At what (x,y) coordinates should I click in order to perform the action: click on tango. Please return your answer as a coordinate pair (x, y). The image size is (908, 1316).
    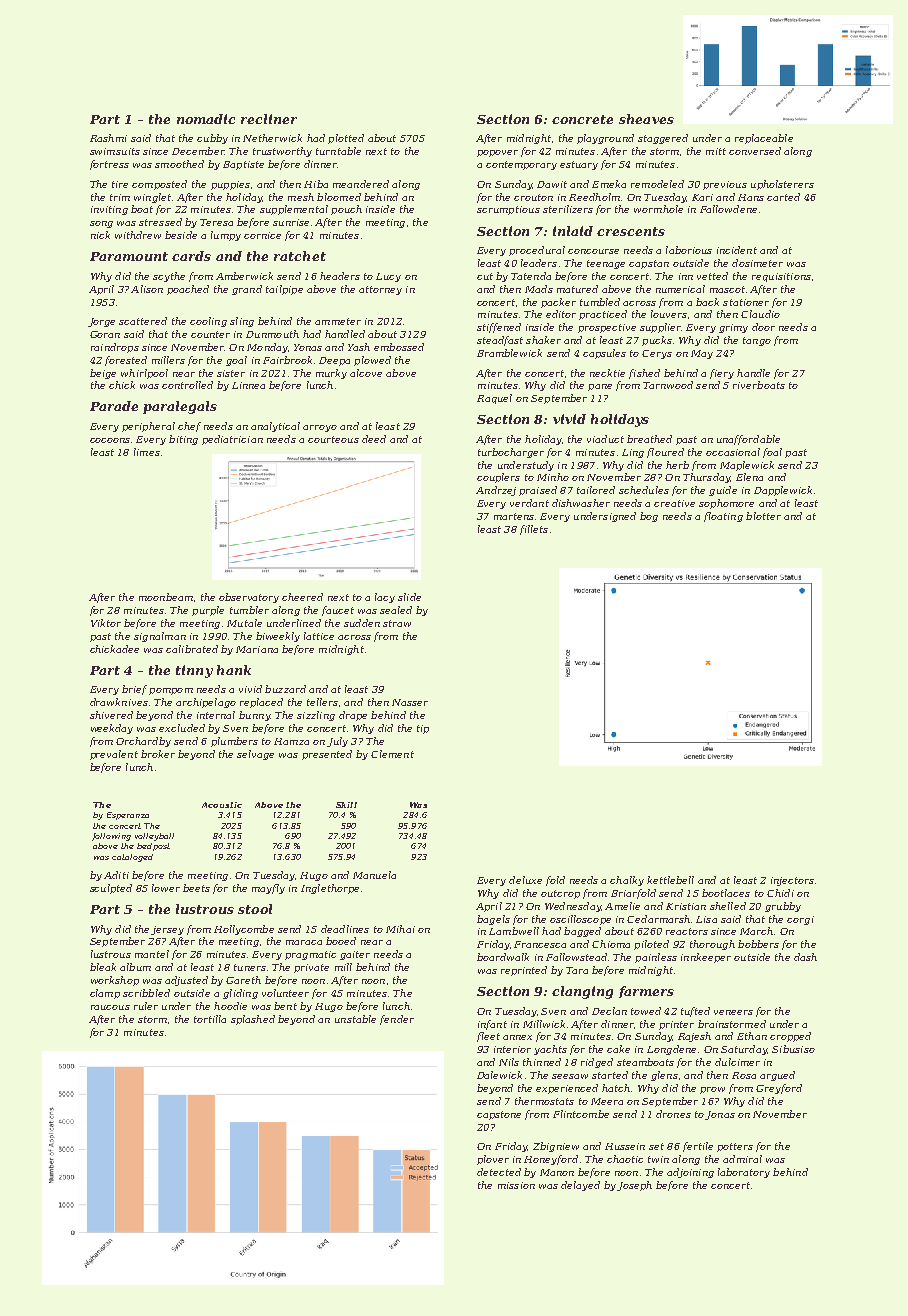
    Looking at the image, I should click on (757, 341).
